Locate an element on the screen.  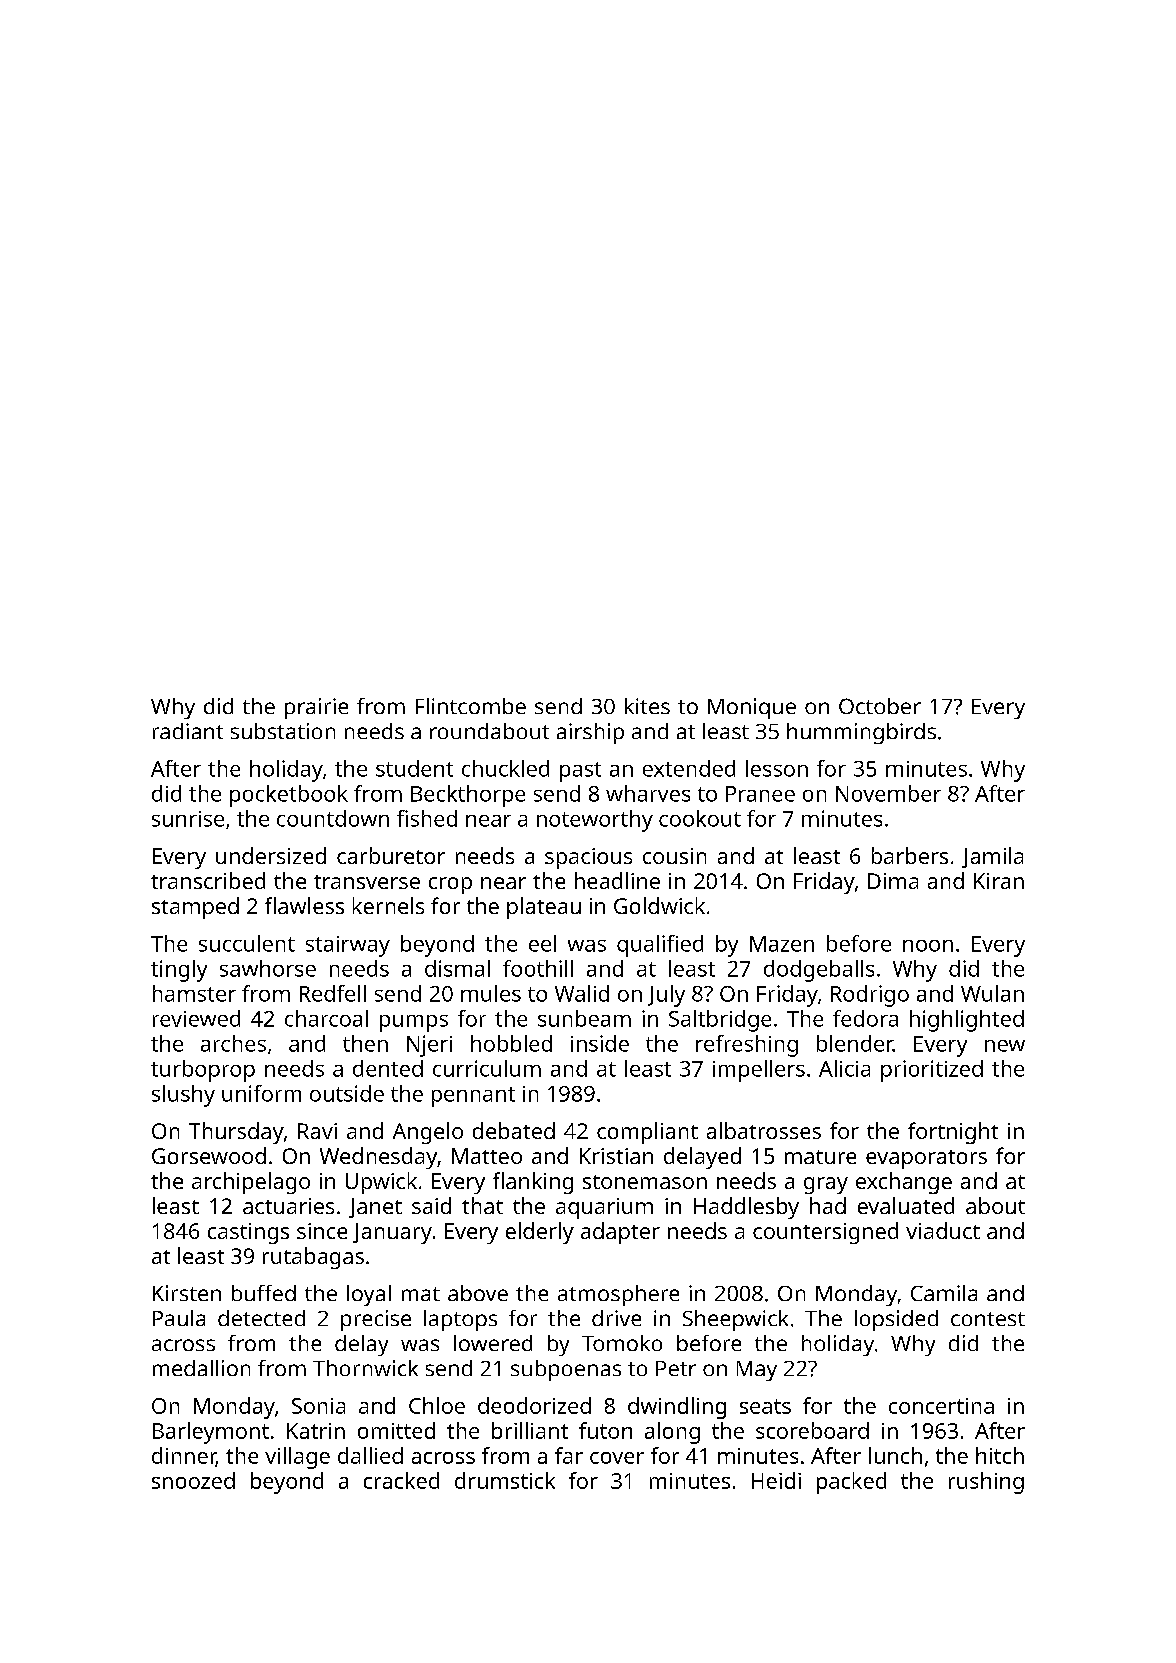
tingly is located at coordinates (179, 971).
